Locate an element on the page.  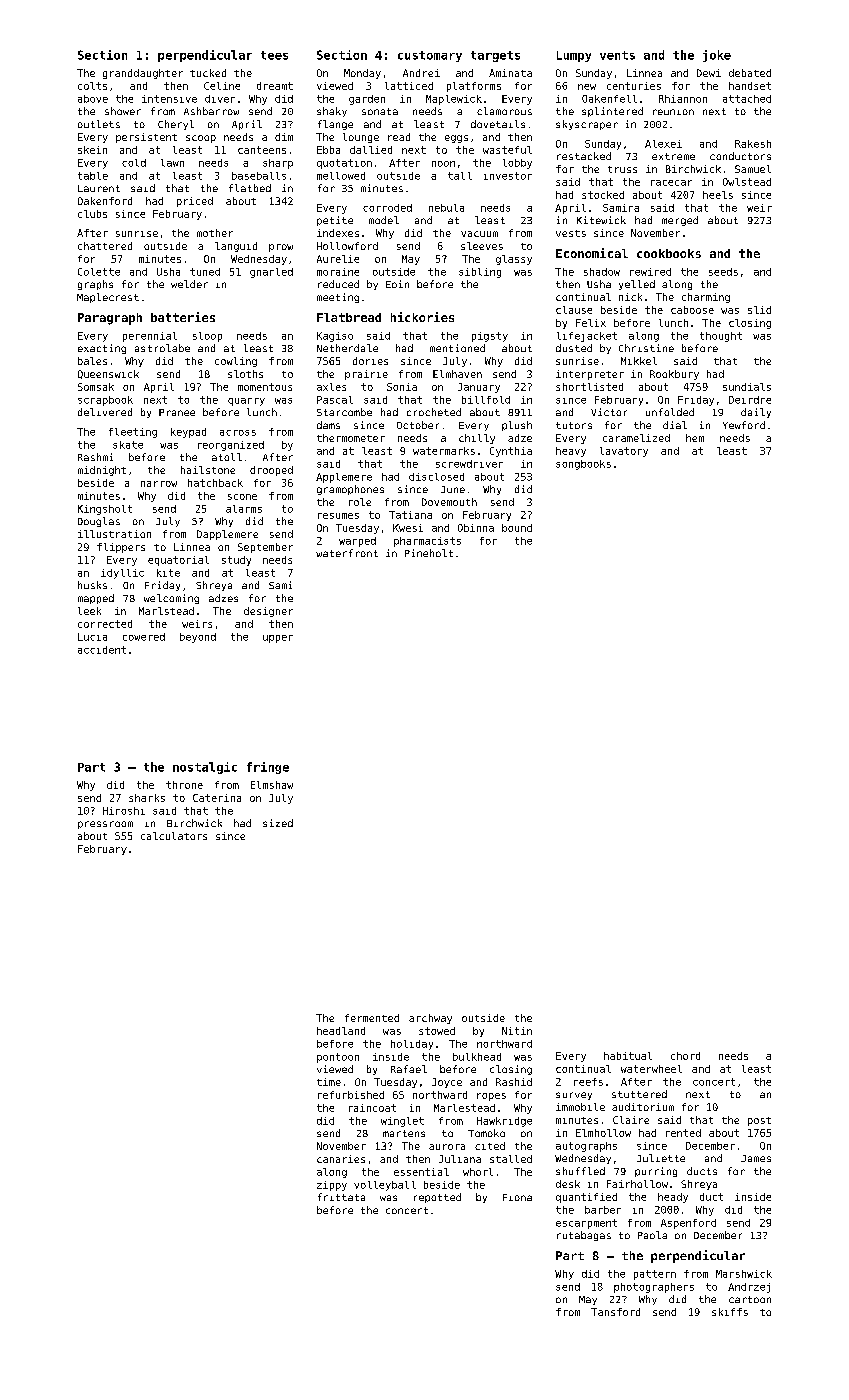
chord is located at coordinates (685, 1056).
